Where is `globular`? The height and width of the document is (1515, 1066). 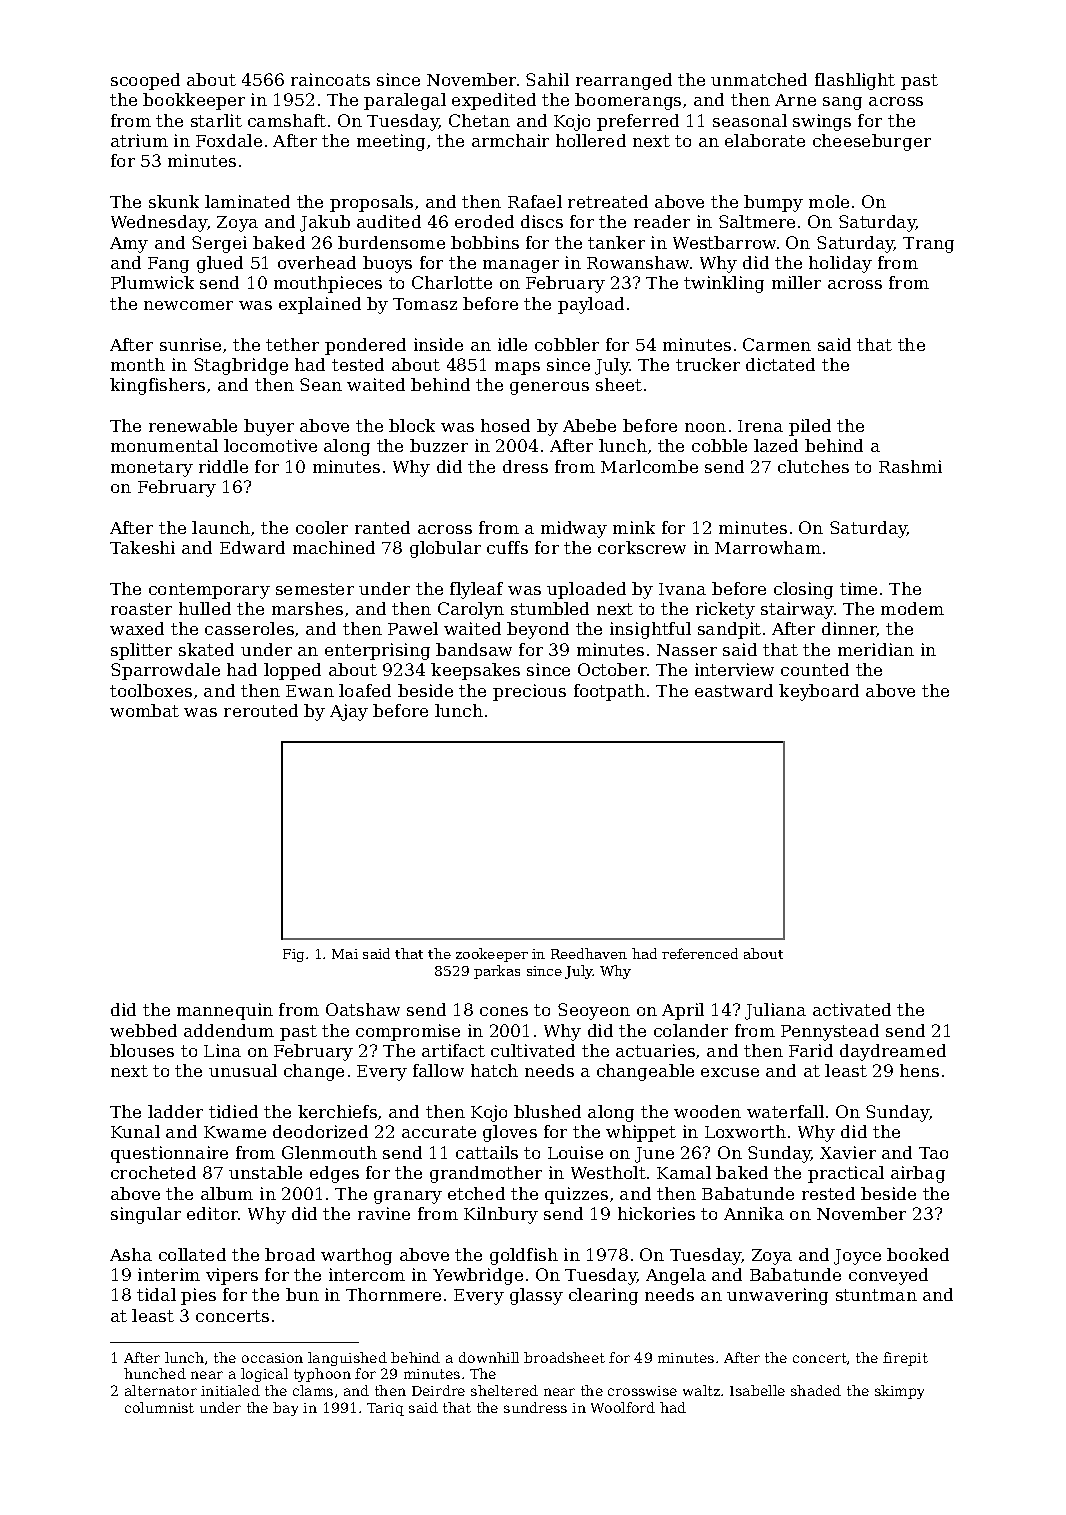
globular is located at coordinates (445, 549).
